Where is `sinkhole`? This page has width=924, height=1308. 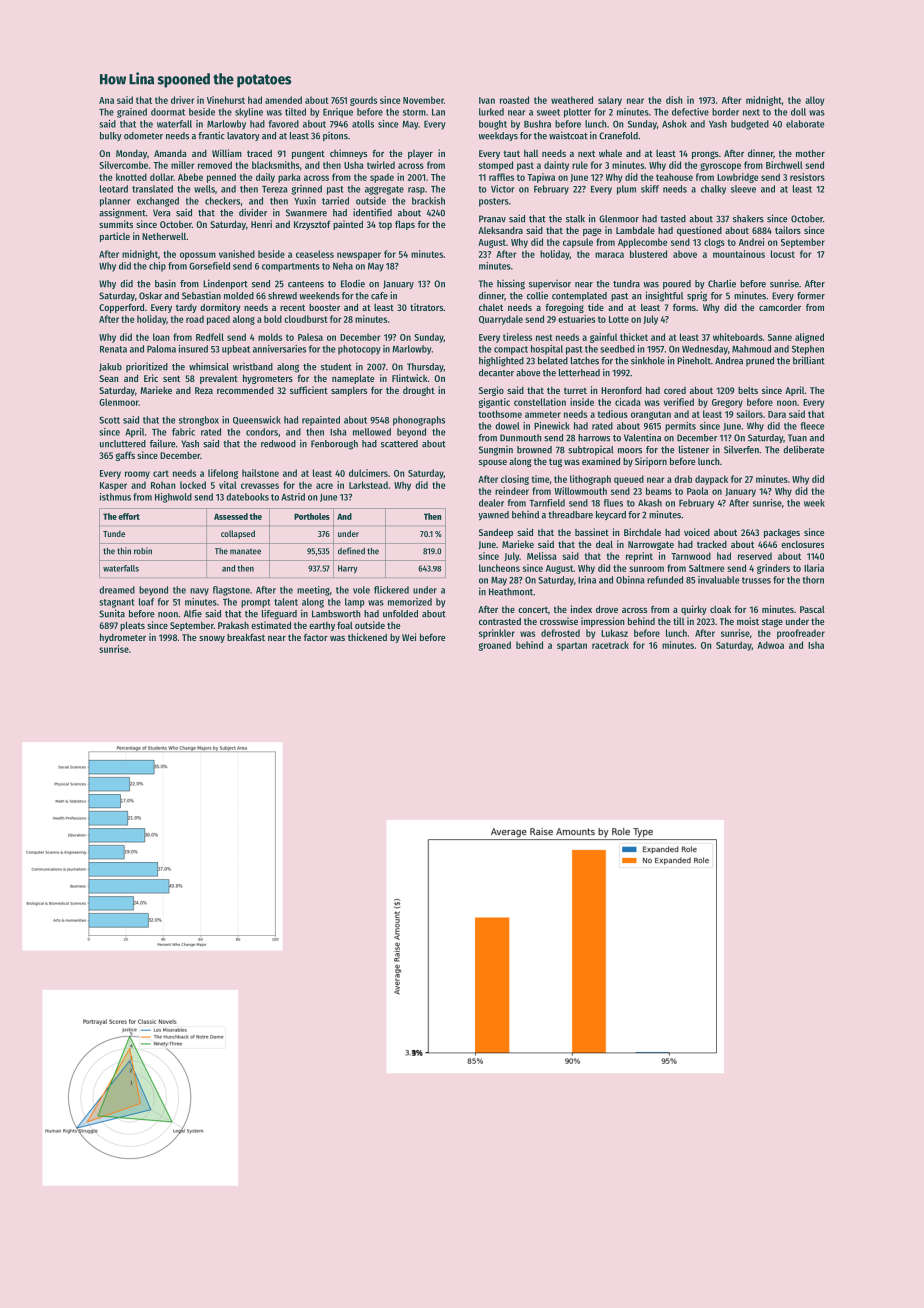
sinkhole is located at coordinates (648, 360).
